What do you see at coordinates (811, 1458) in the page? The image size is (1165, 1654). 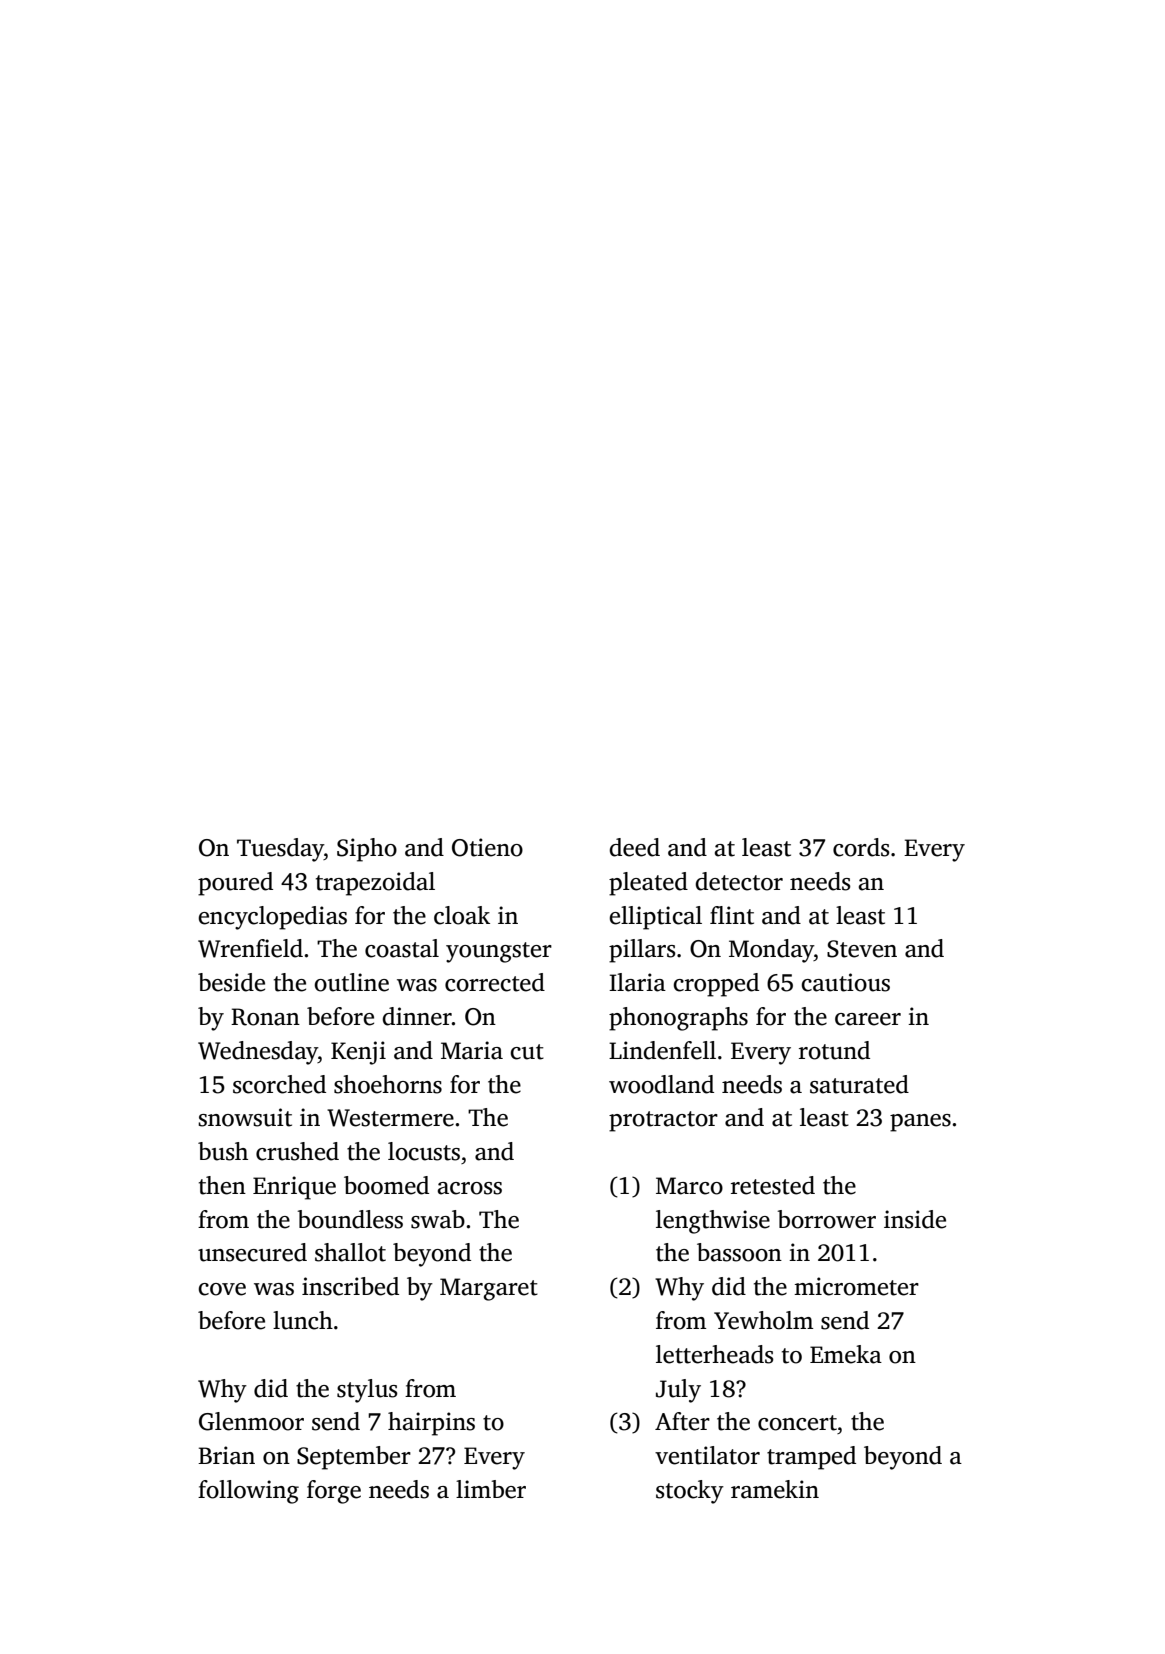 I see `tramped` at bounding box center [811, 1458].
